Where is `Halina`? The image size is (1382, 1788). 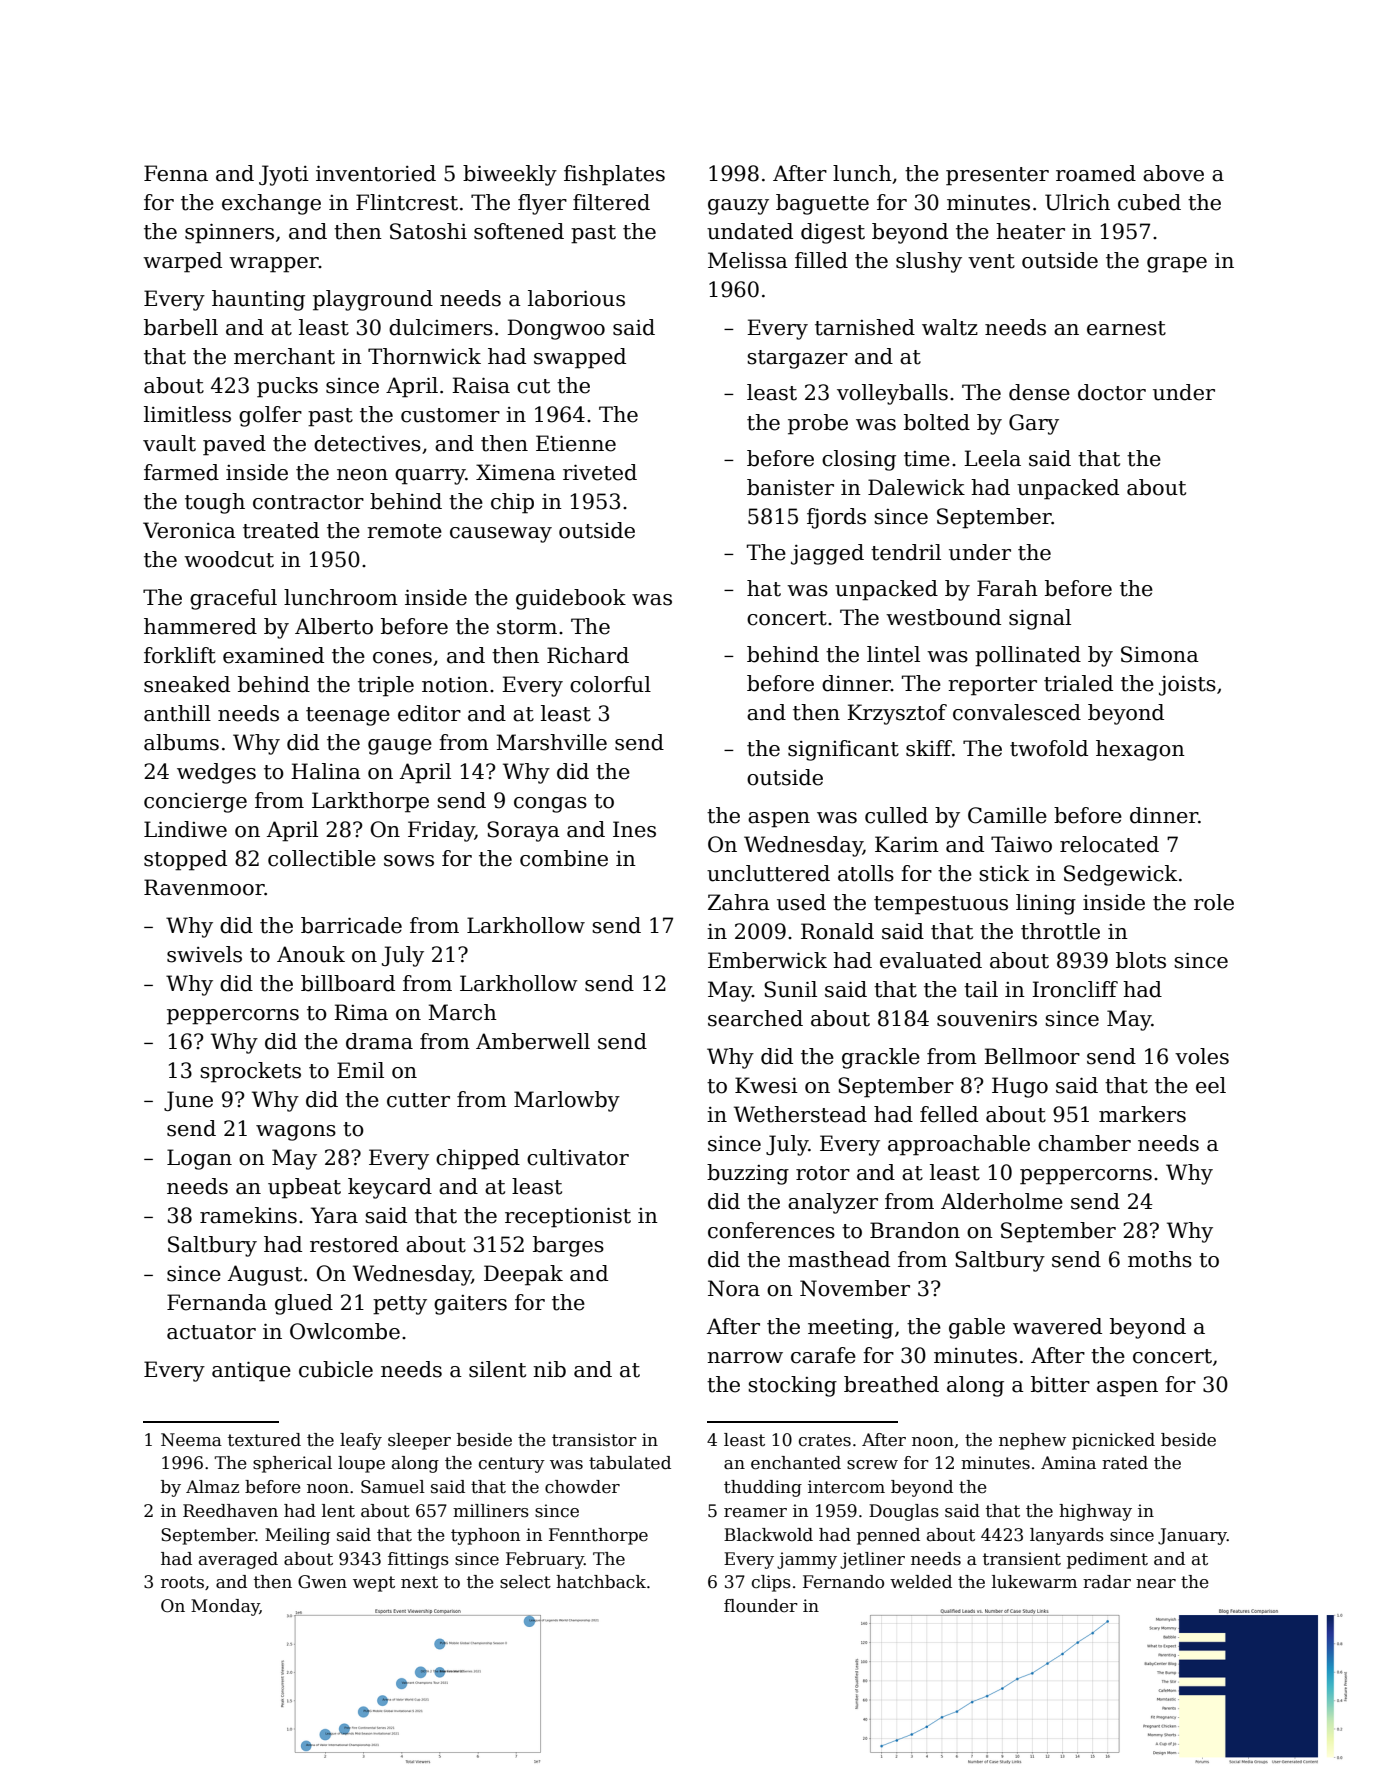
Halina is located at coordinates (326, 771).
